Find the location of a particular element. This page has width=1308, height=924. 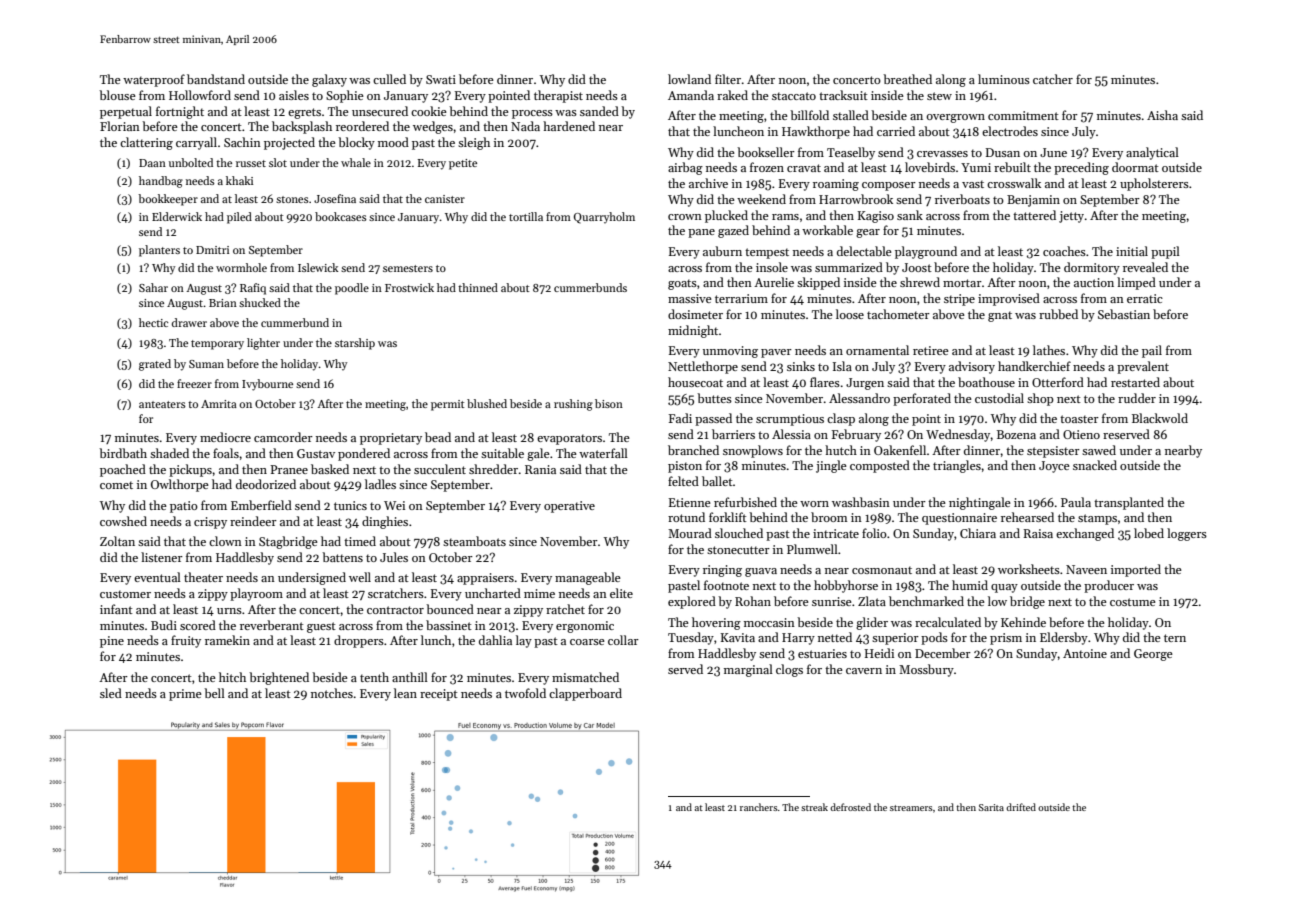

clogs is located at coordinates (789, 670).
